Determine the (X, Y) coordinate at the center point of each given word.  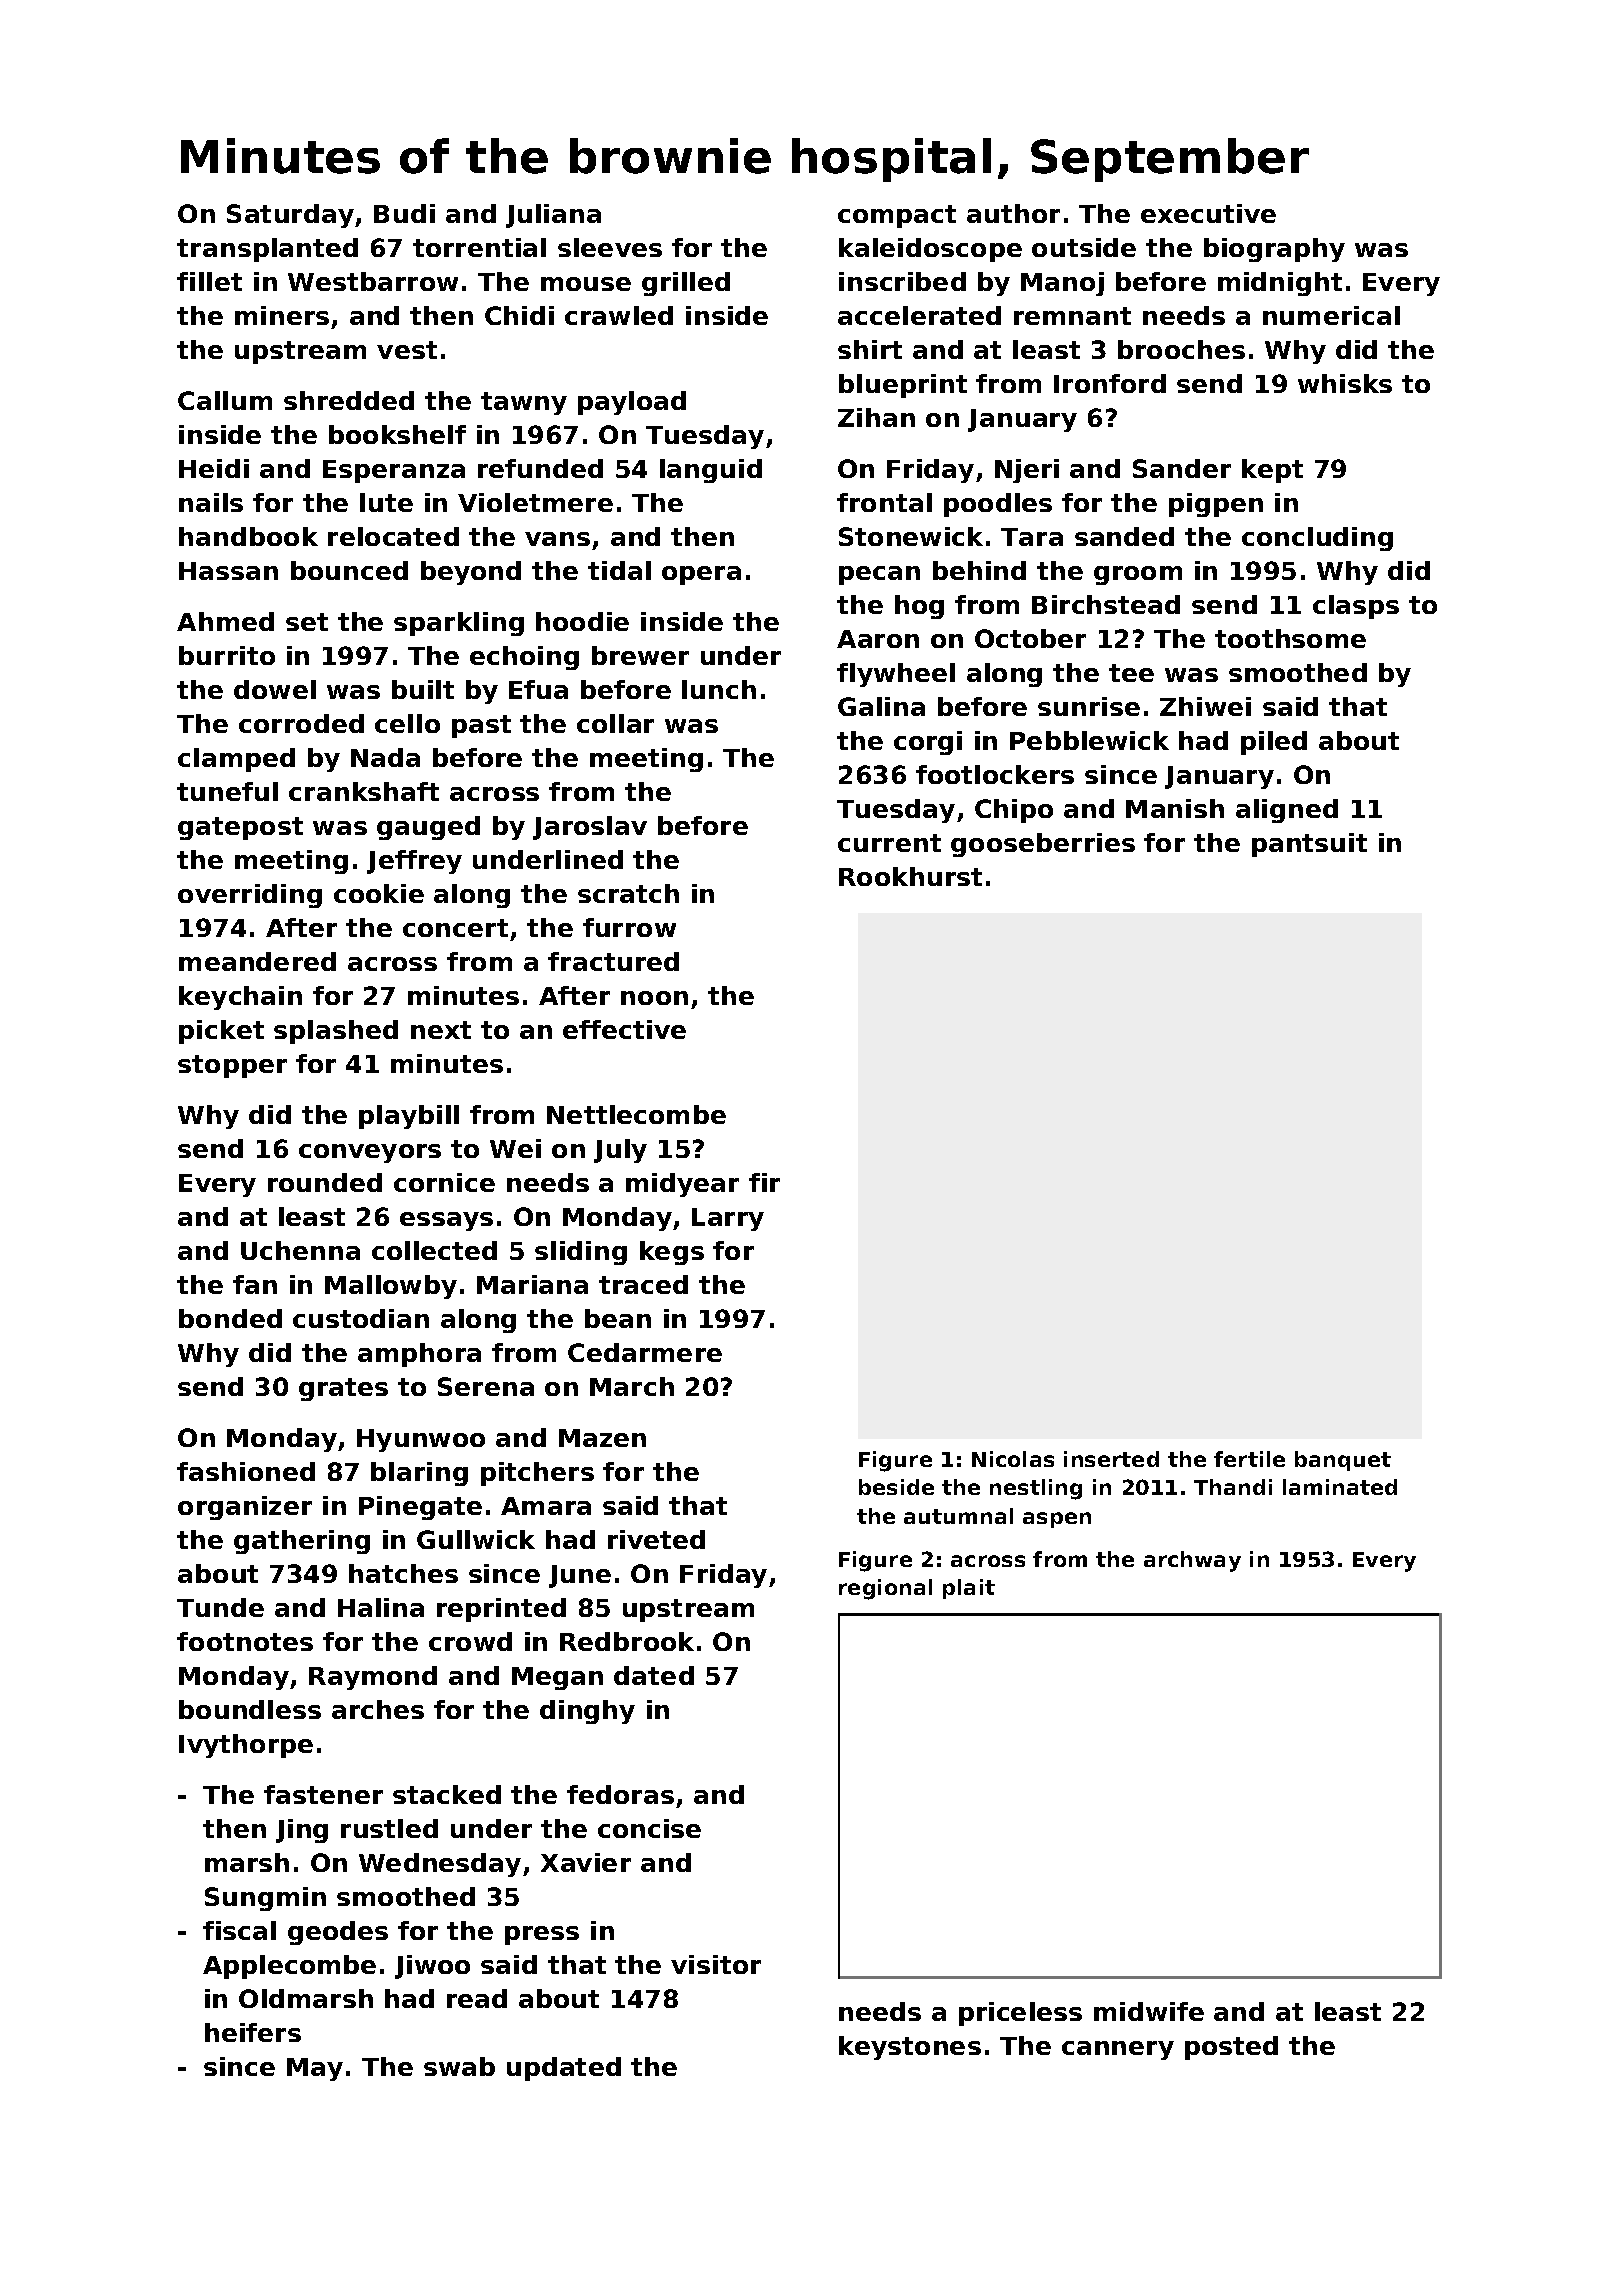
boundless (250, 1709)
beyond (471, 573)
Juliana (553, 216)
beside (896, 1487)
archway (1192, 1561)
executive (1208, 213)
